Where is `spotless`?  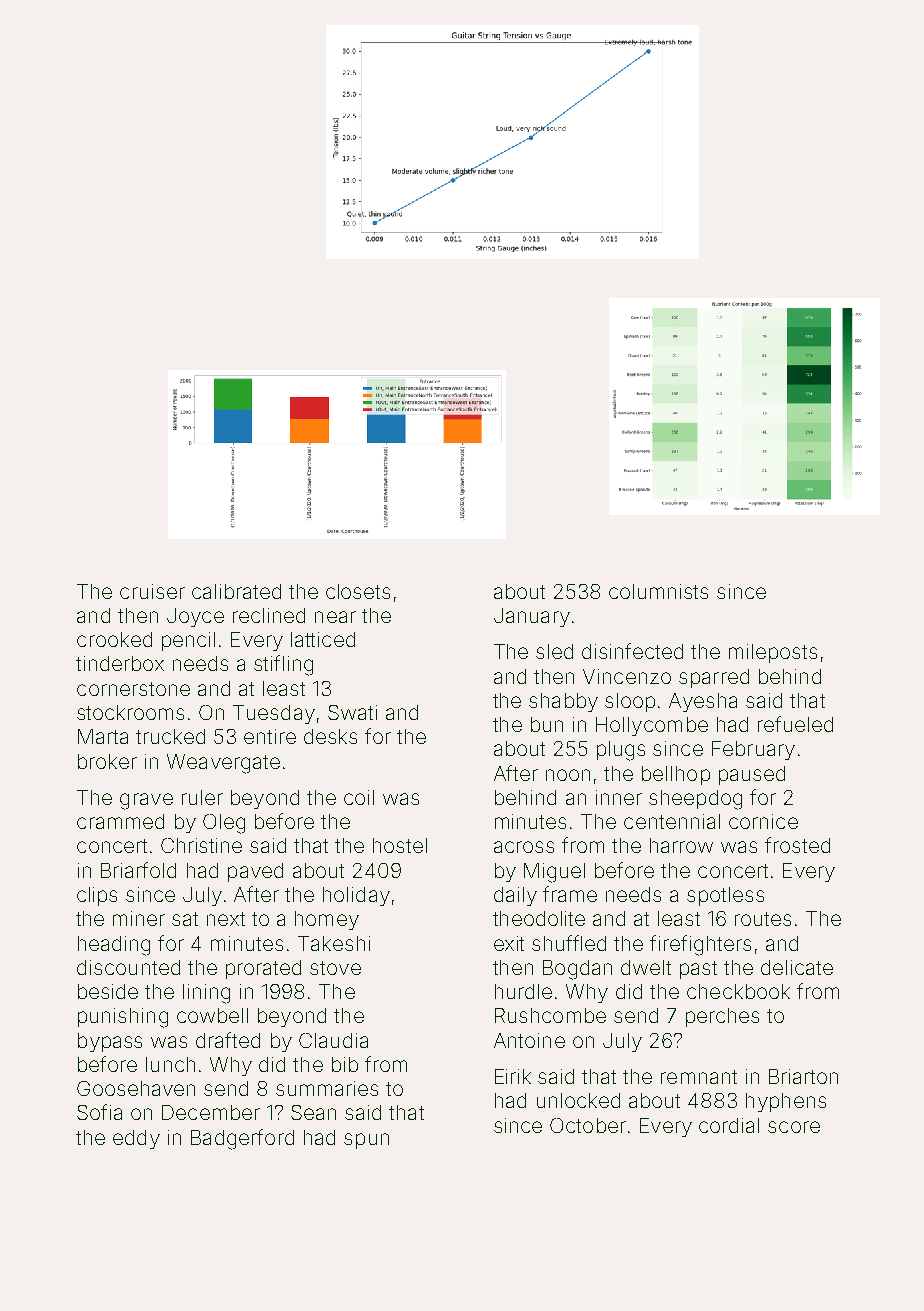
spotless is located at coordinates (725, 896).
